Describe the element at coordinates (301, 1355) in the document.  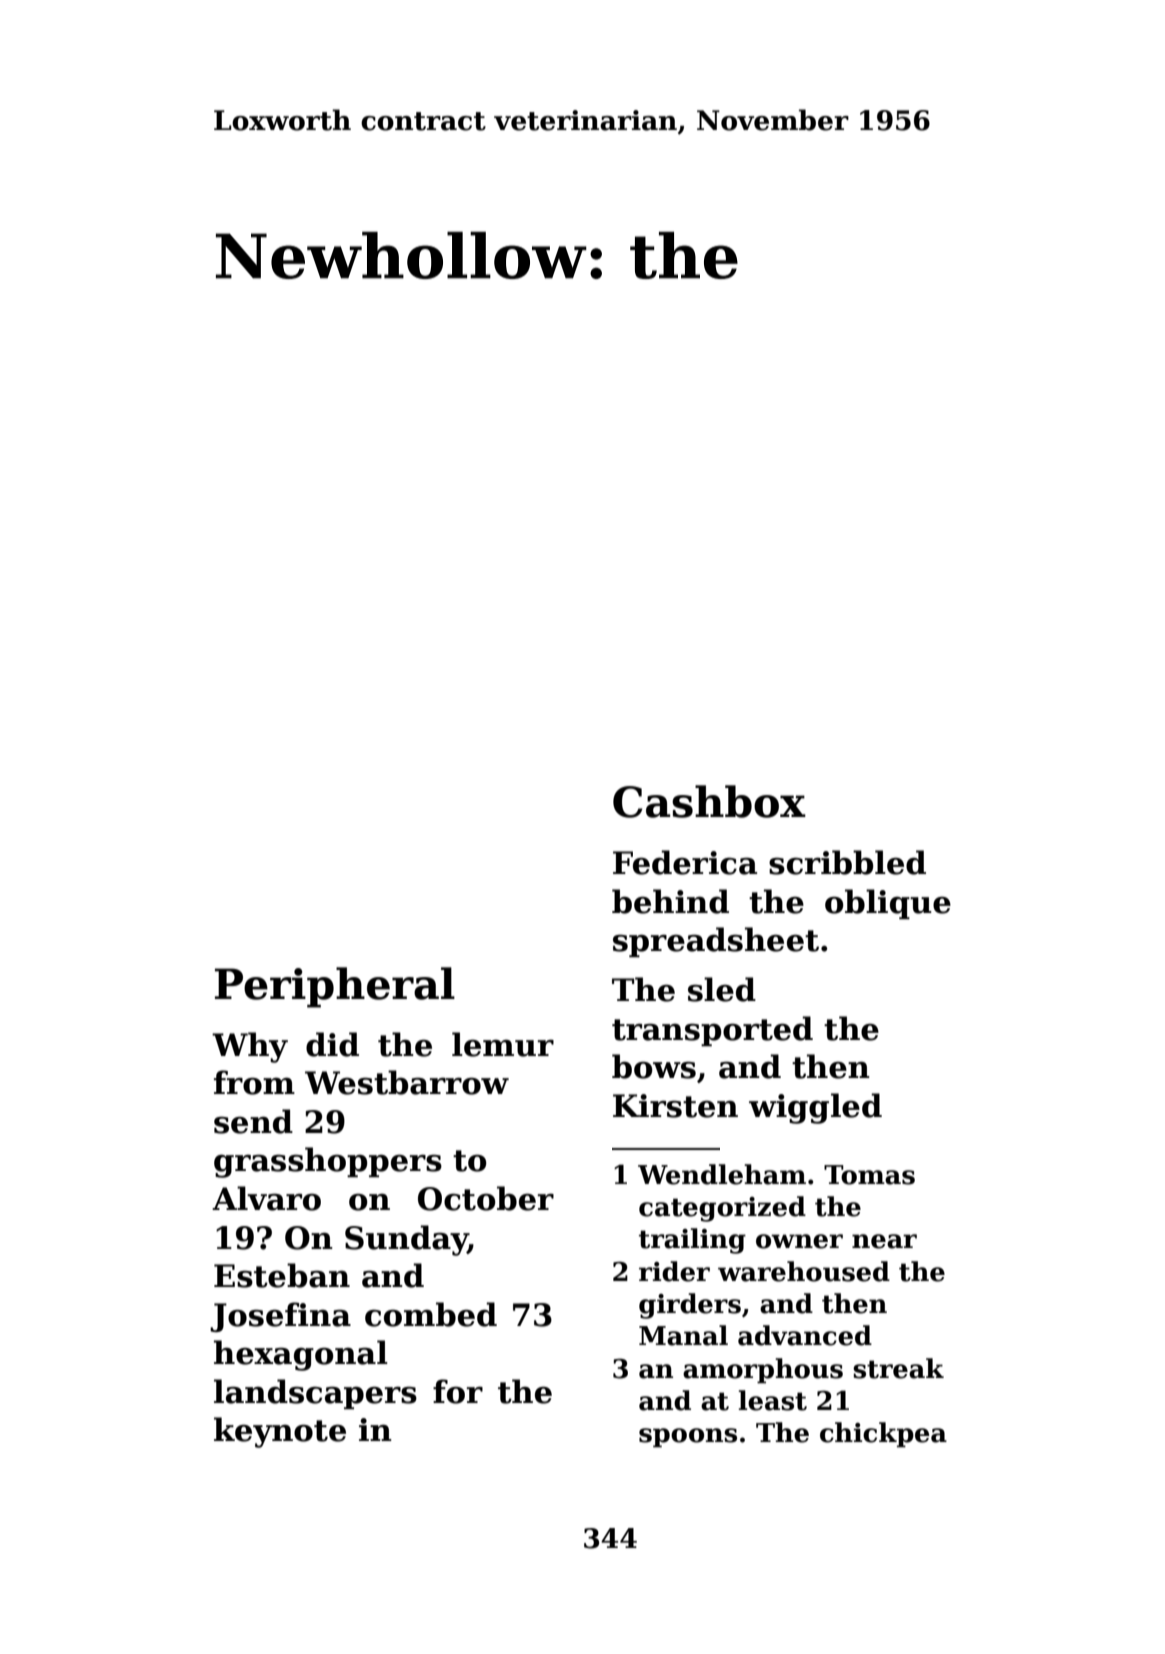
I see `hexagonal` at that location.
